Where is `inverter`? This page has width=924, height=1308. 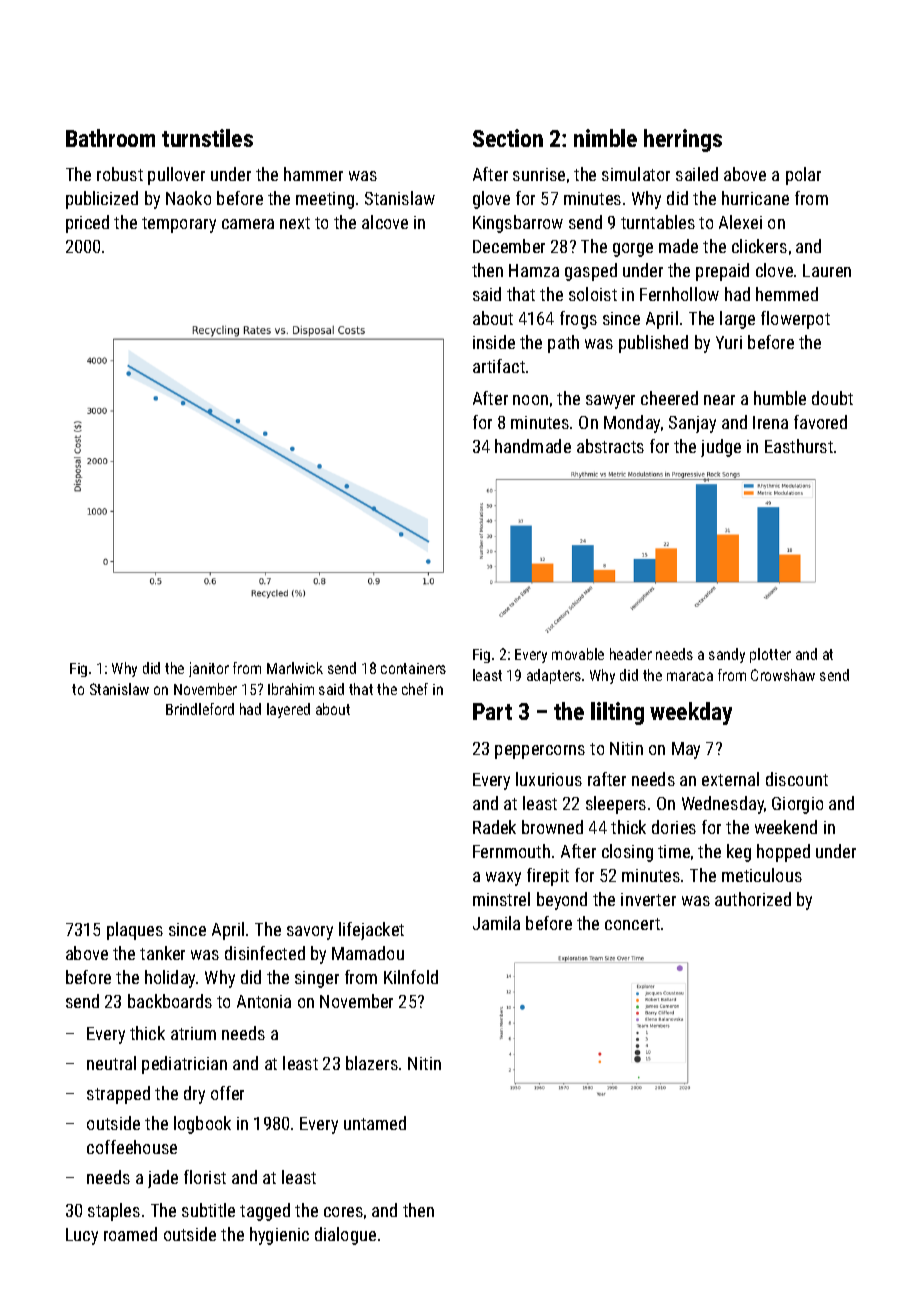
inverter is located at coordinates (648, 899).
